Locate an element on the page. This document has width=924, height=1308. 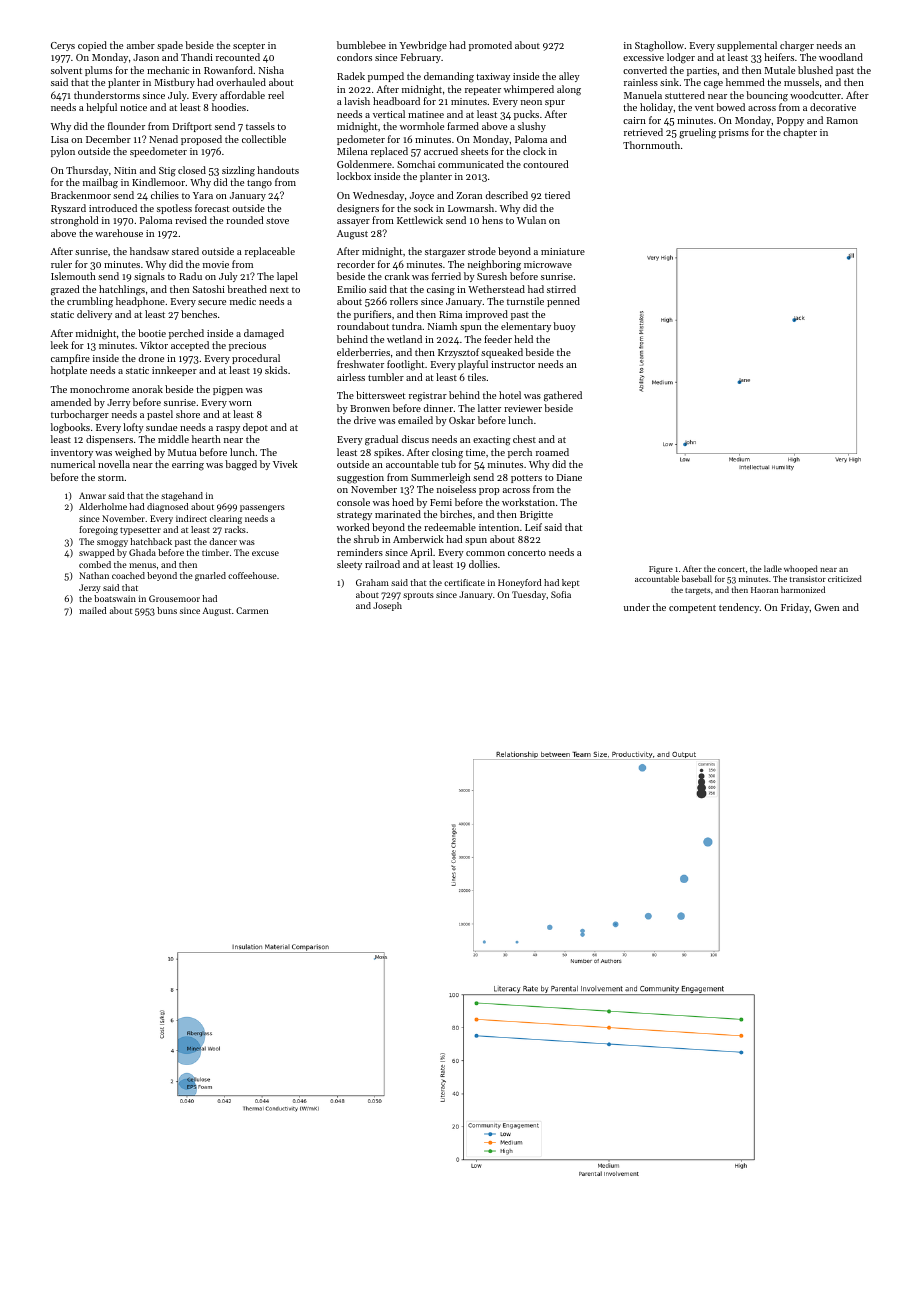
purifiers is located at coordinates (372, 315).
